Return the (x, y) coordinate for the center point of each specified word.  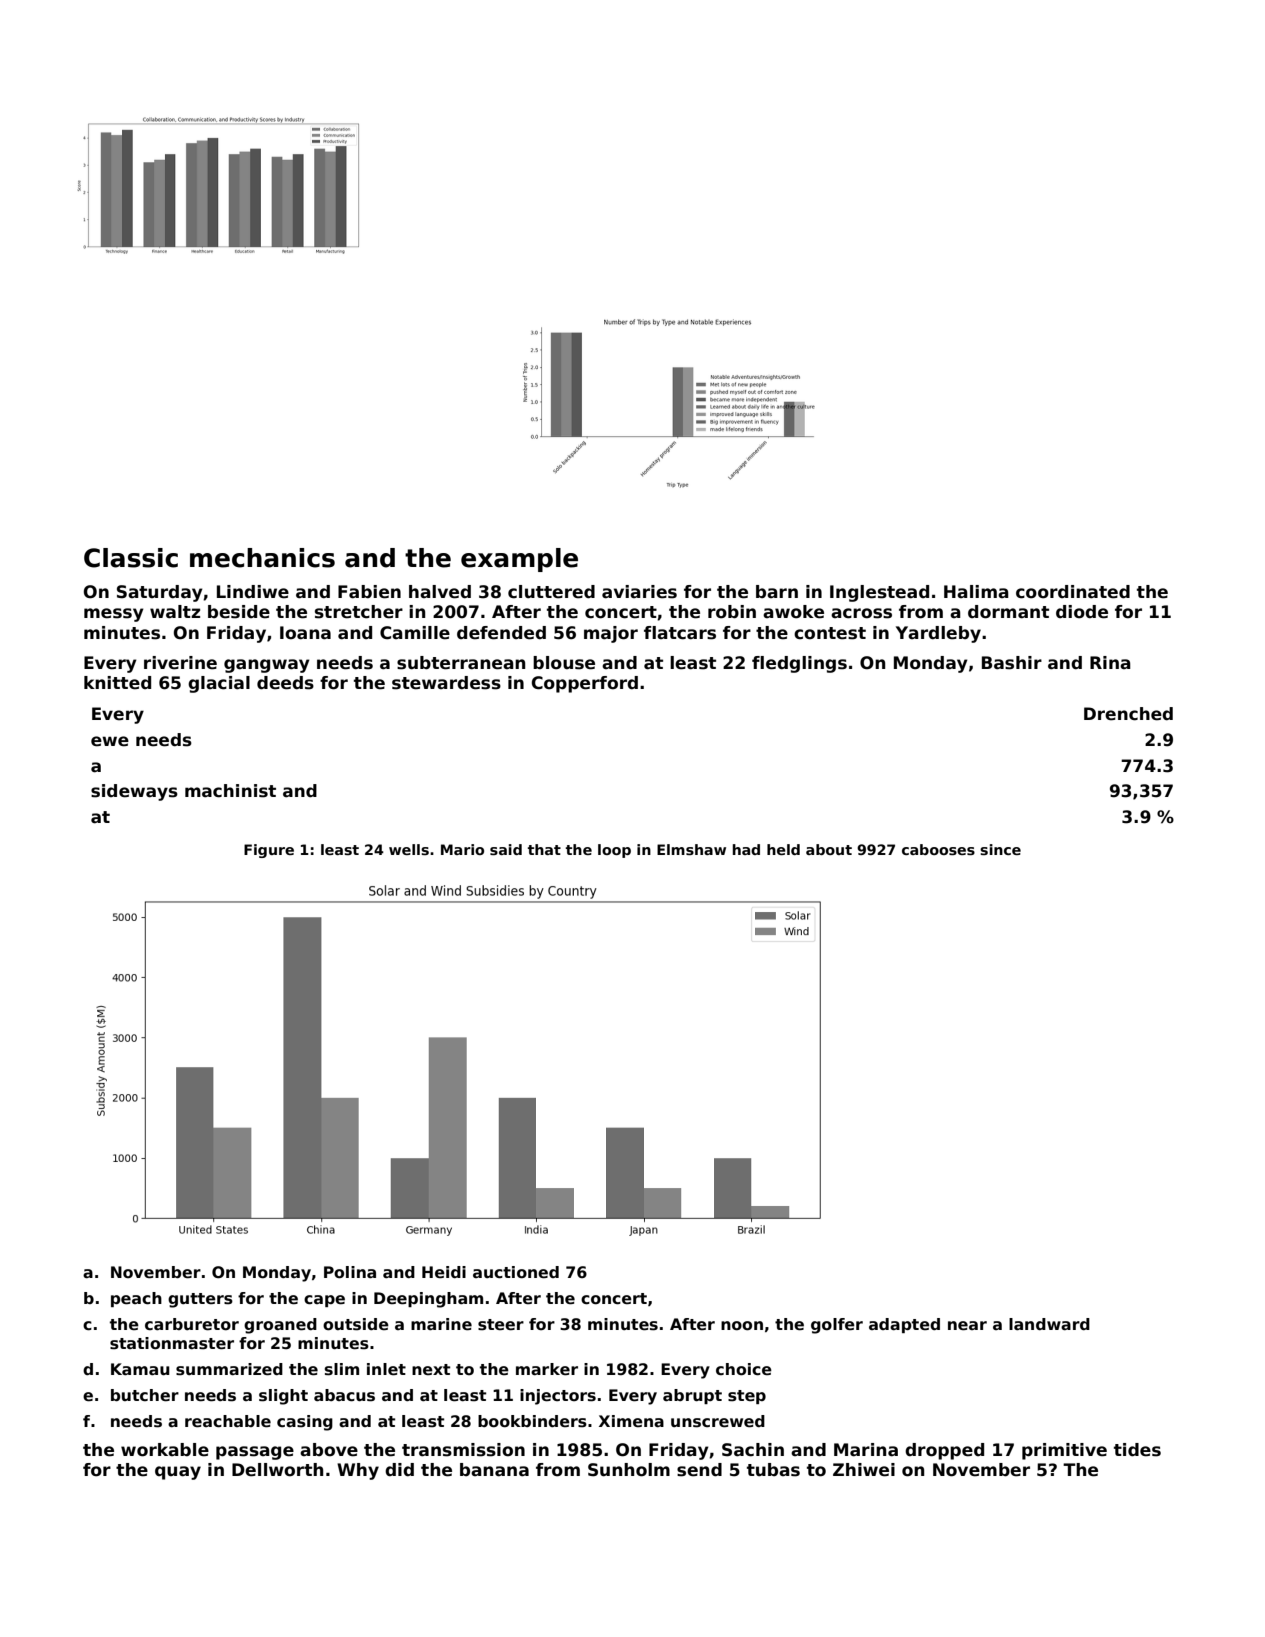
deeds (285, 683)
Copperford (585, 684)
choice (744, 1369)
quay (178, 1473)
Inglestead (879, 593)
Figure (269, 851)
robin (732, 612)
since (1000, 849)
